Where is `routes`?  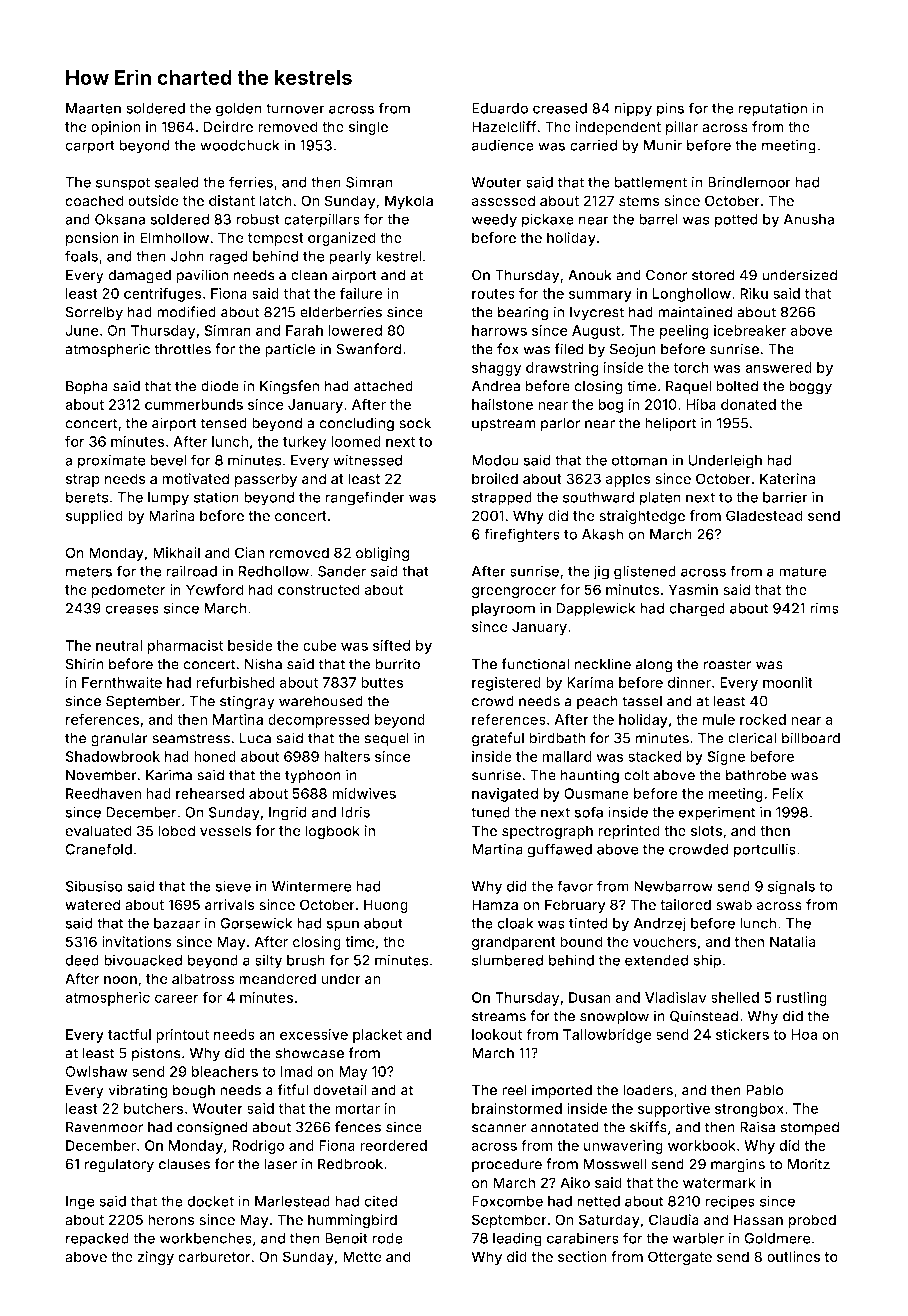 routes is located at coordinates (493, 294).
